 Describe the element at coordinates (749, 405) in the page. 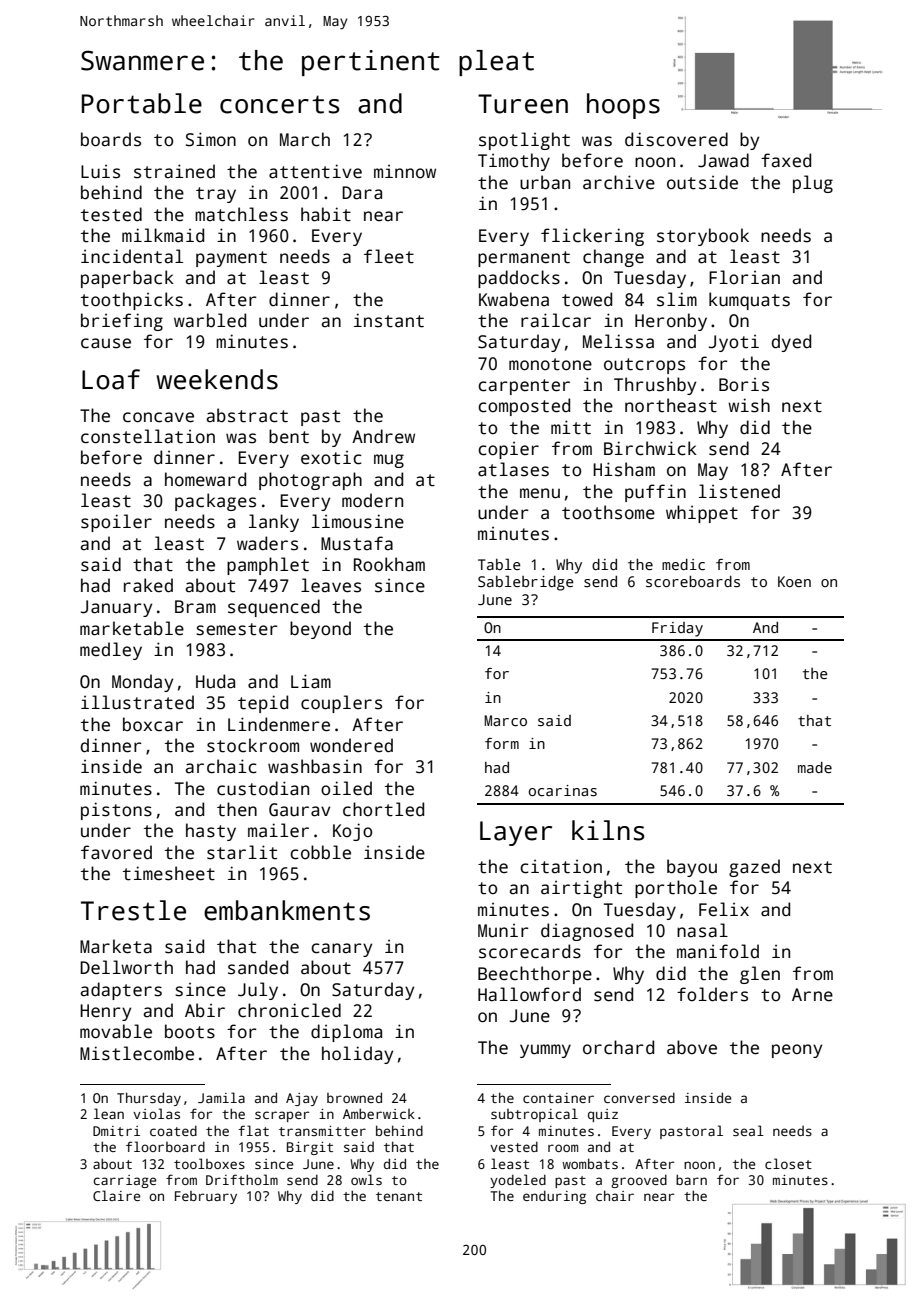

I see `wish` at that location.
